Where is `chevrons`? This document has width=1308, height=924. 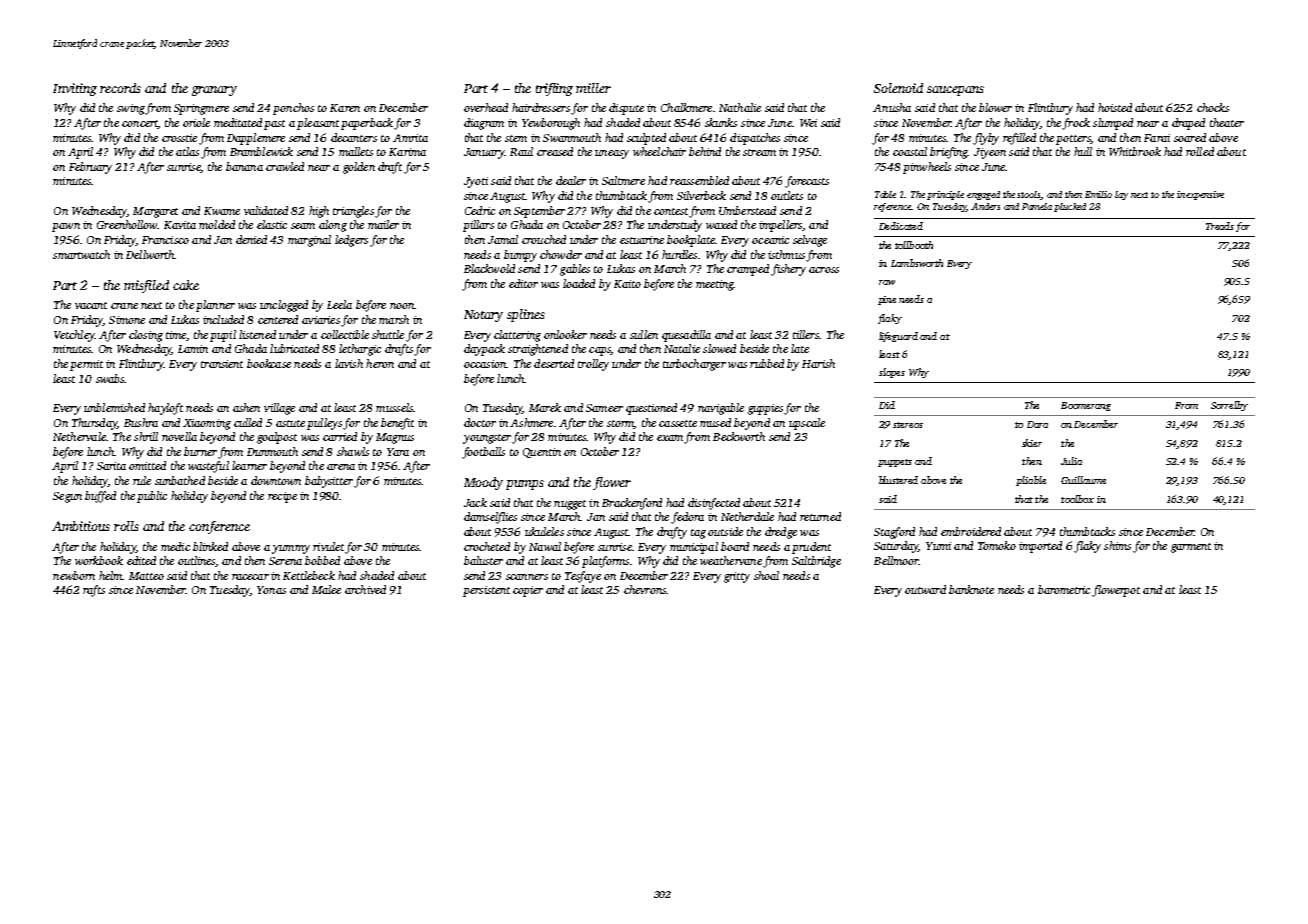
chevrons is located at coordinates (645, 589).
